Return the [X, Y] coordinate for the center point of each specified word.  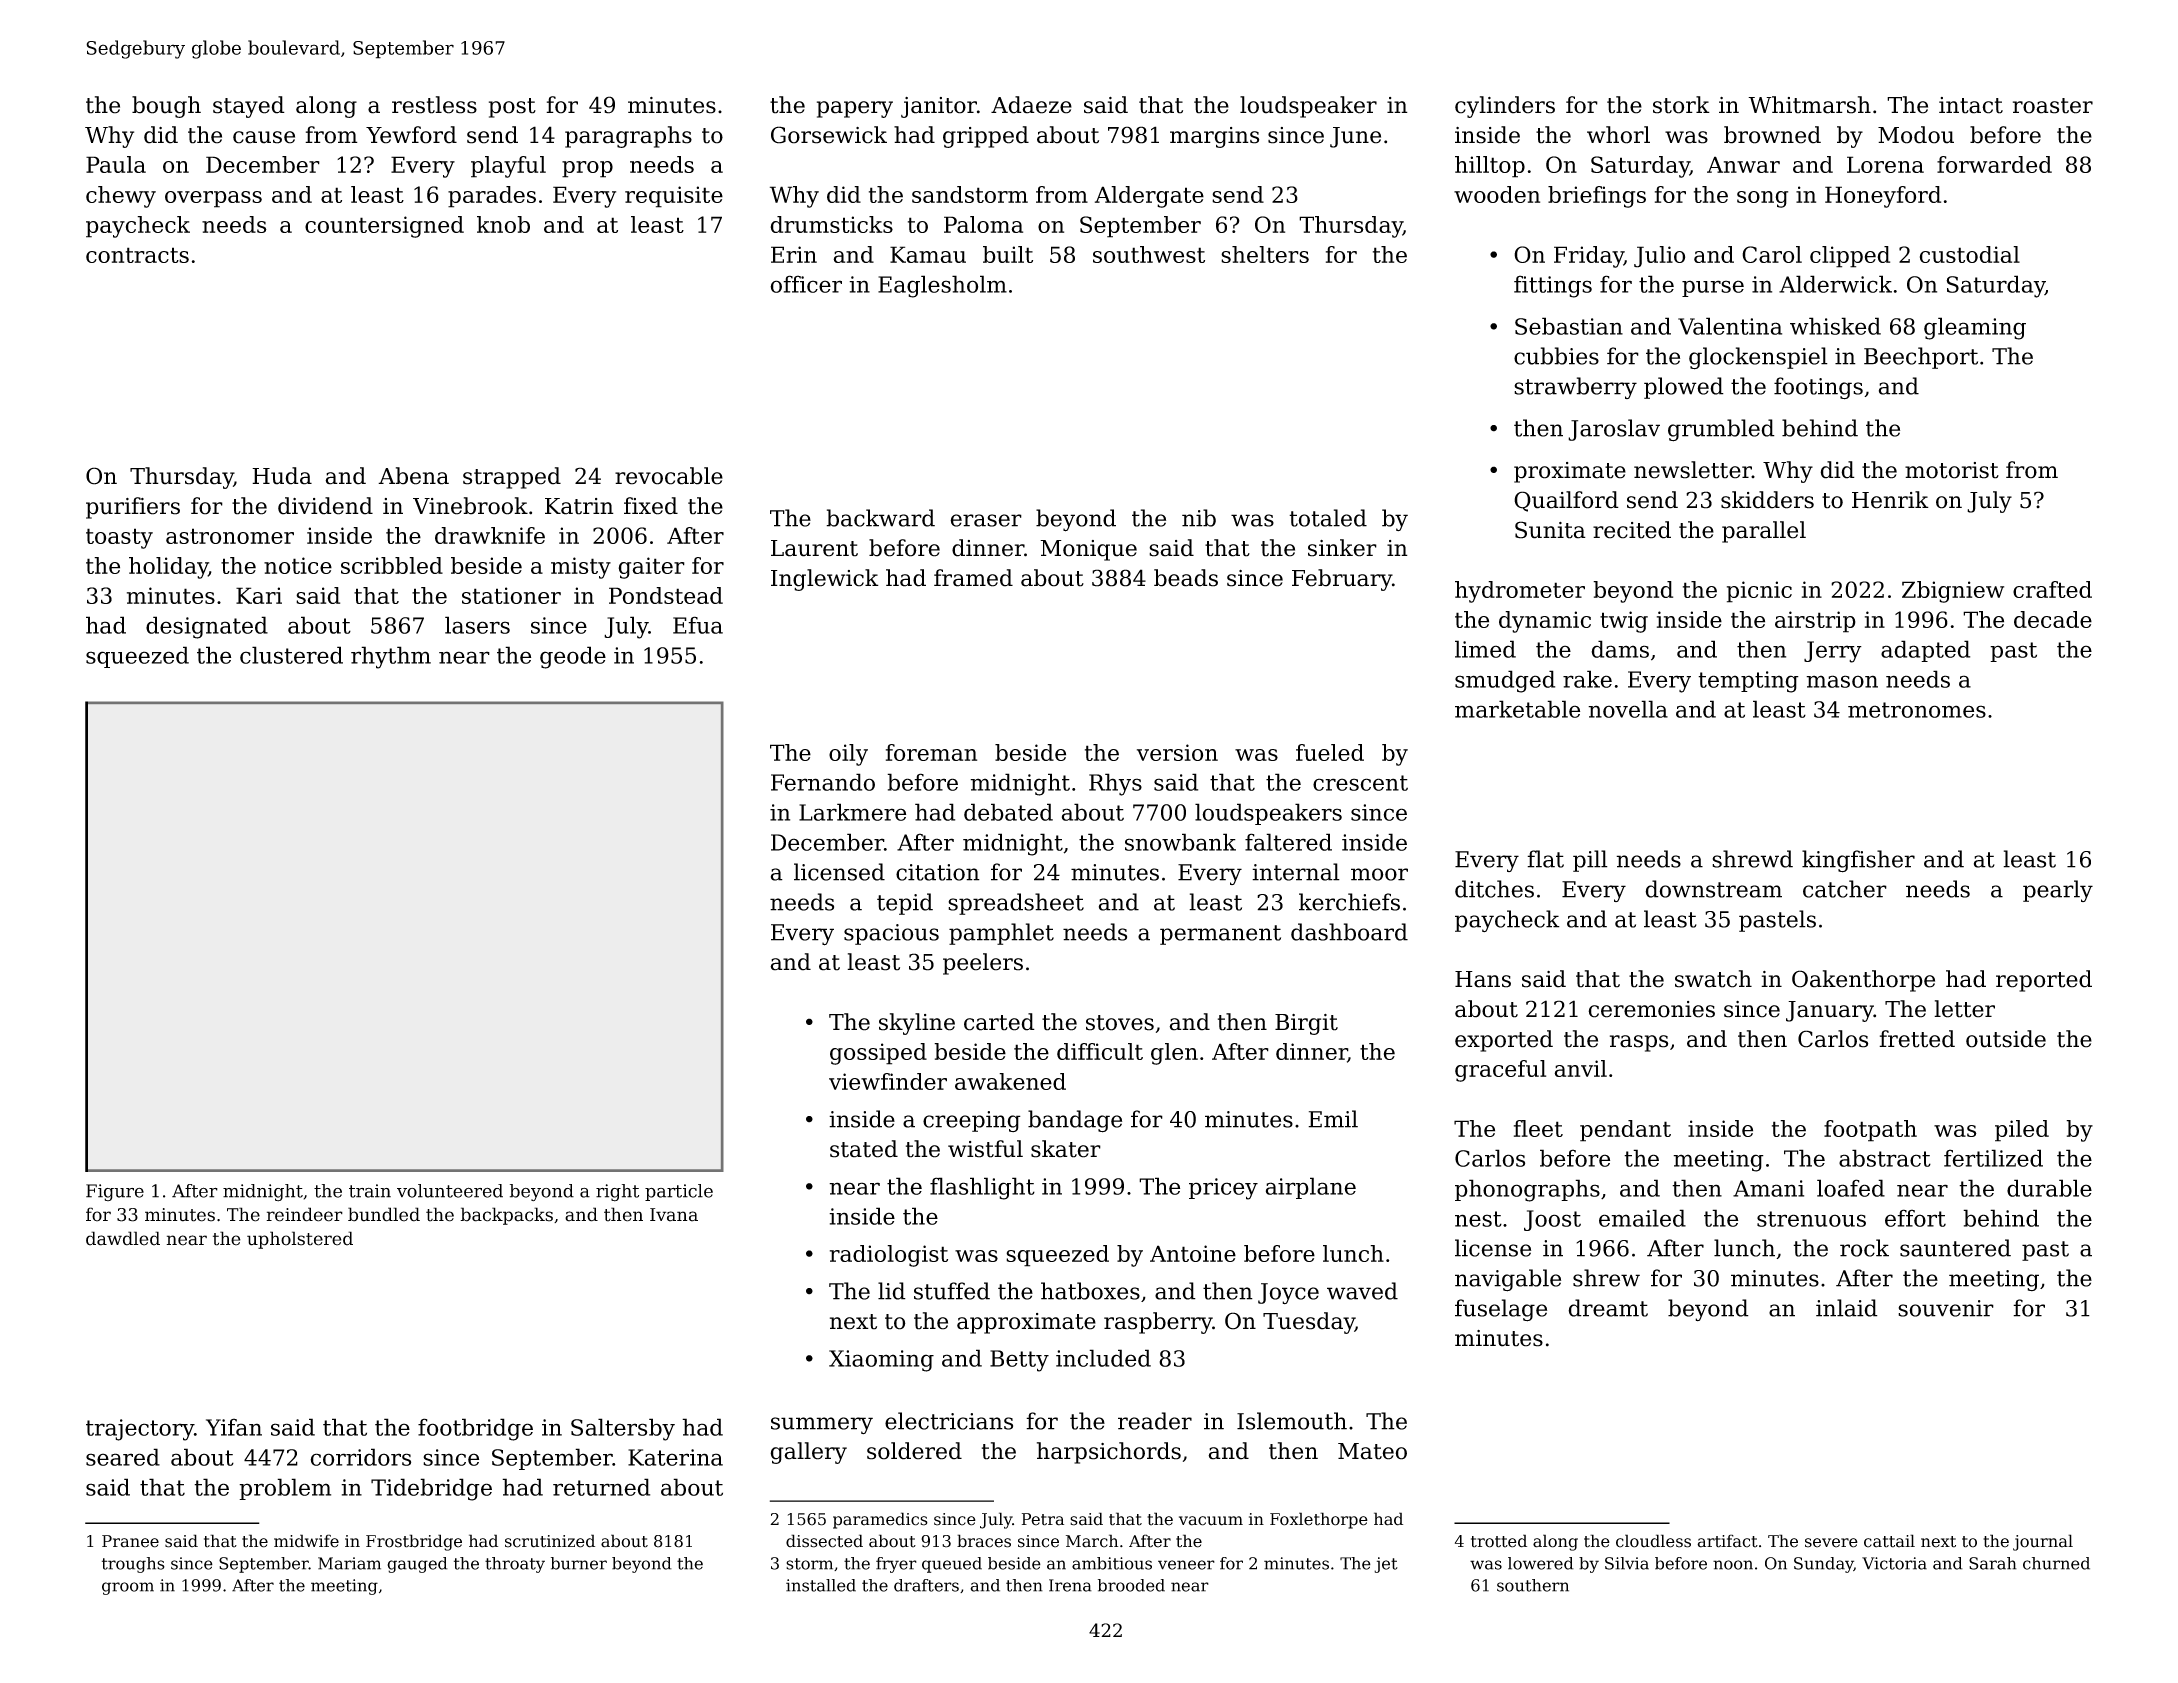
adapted [1925, 651]
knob [503, 224]
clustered [291, 655]
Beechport [1921, 358]
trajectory [140, 1430]
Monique [1088, 550]
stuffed [952, 1291]
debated [1008, 812]
